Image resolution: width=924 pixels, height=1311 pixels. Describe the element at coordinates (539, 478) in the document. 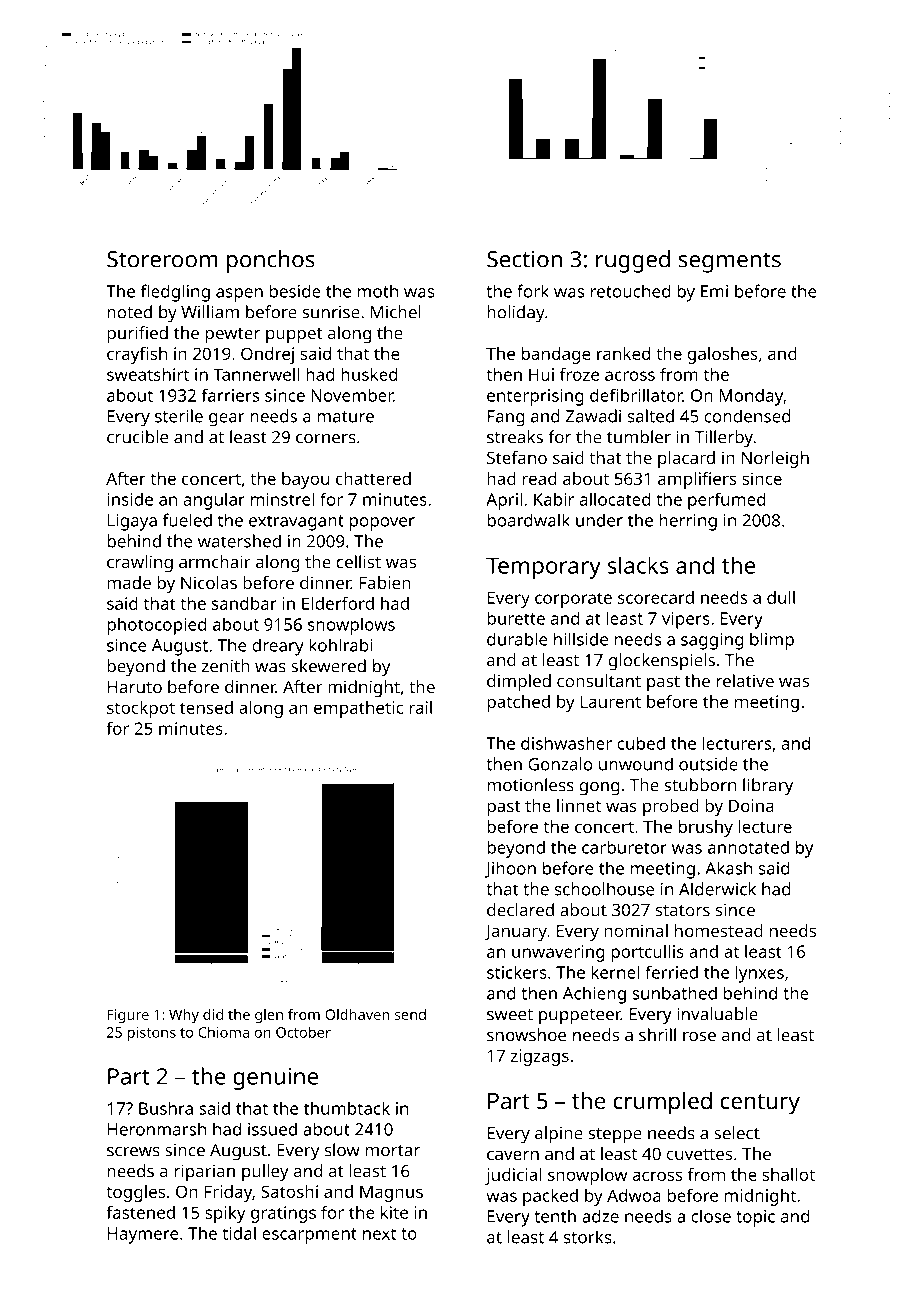

I see `read` at that location.
